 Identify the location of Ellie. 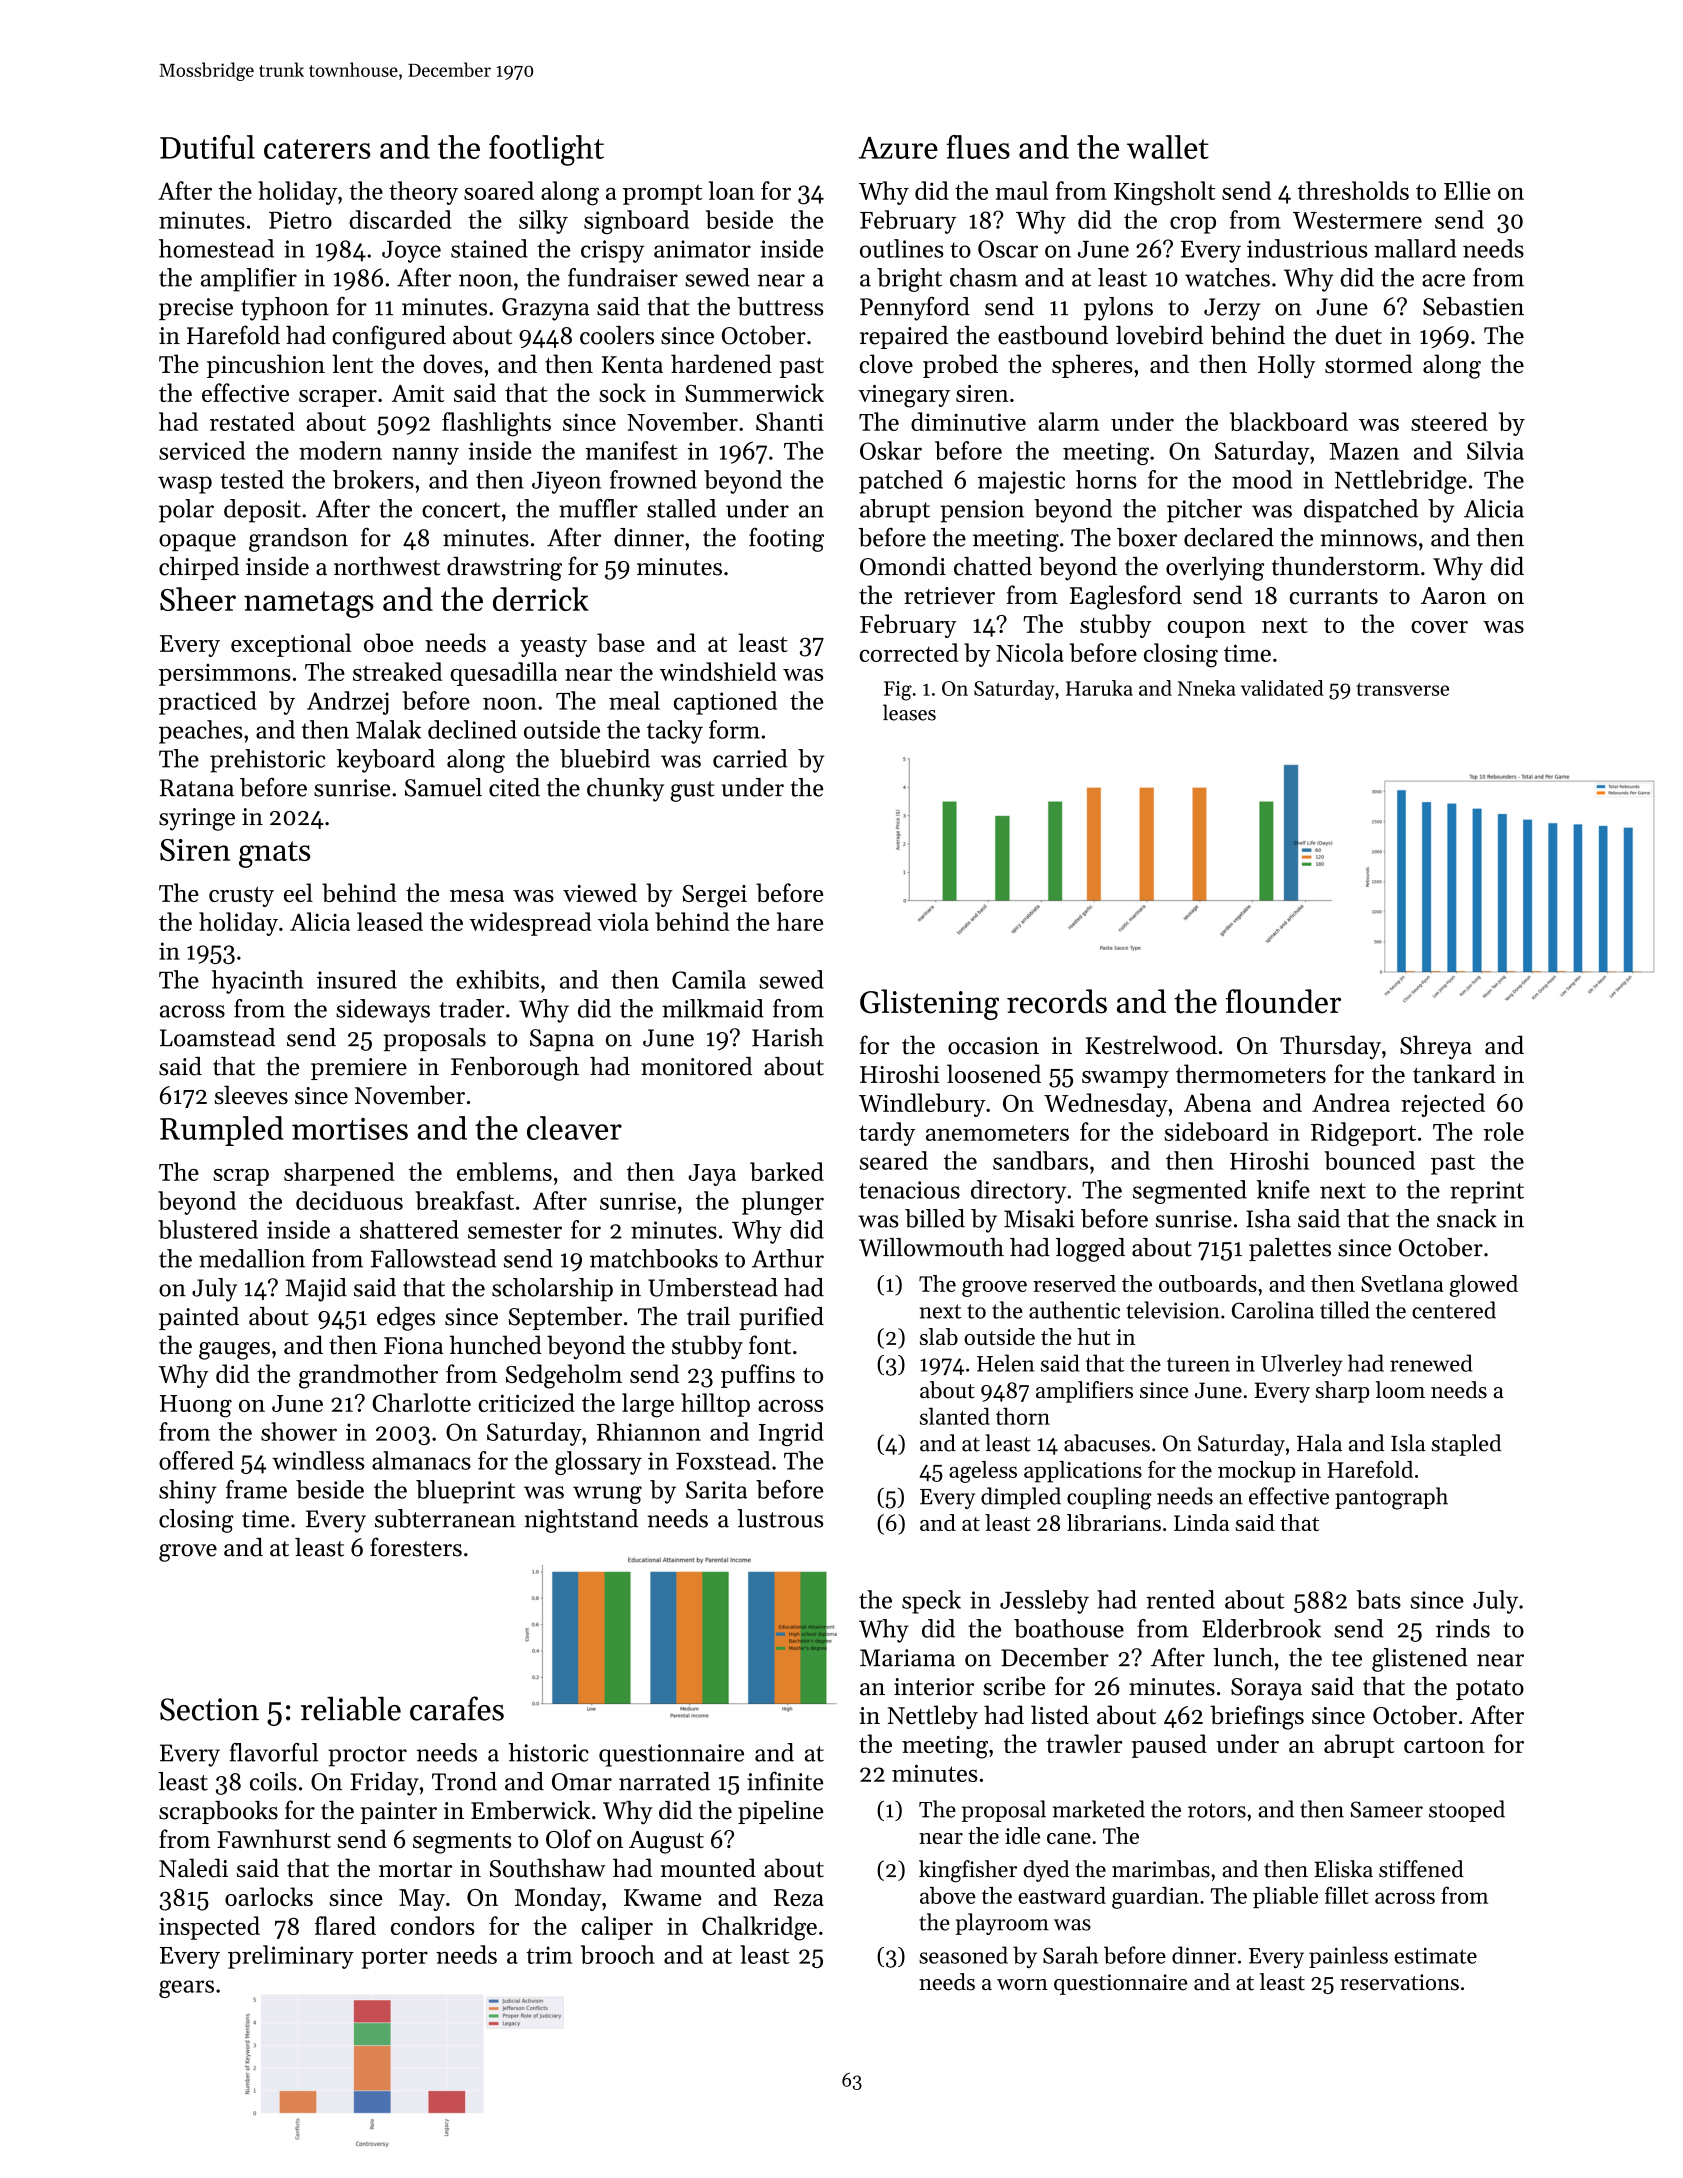
(1467, 190).
